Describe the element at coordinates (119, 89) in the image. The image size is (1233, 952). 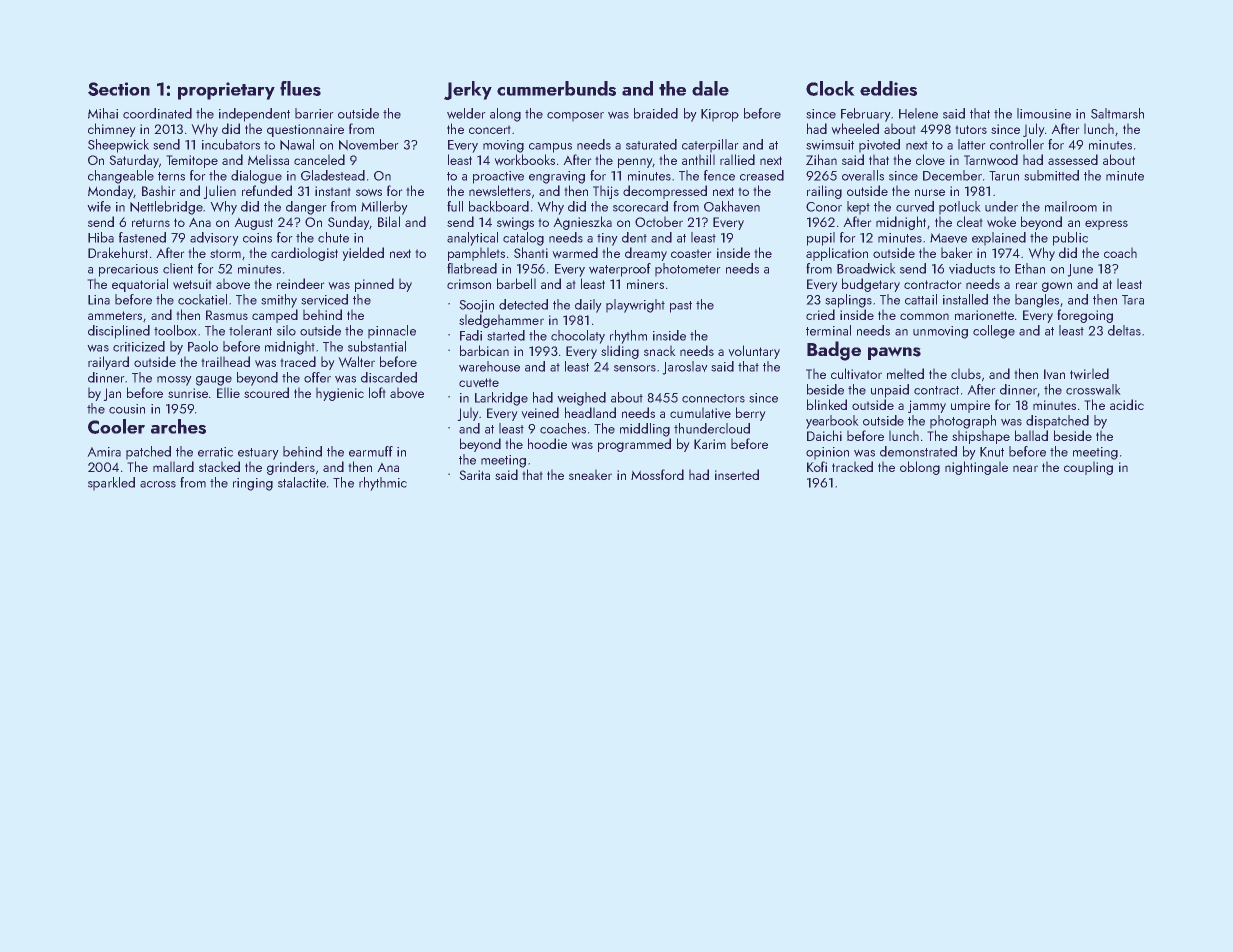
I see `Section` at that location.
